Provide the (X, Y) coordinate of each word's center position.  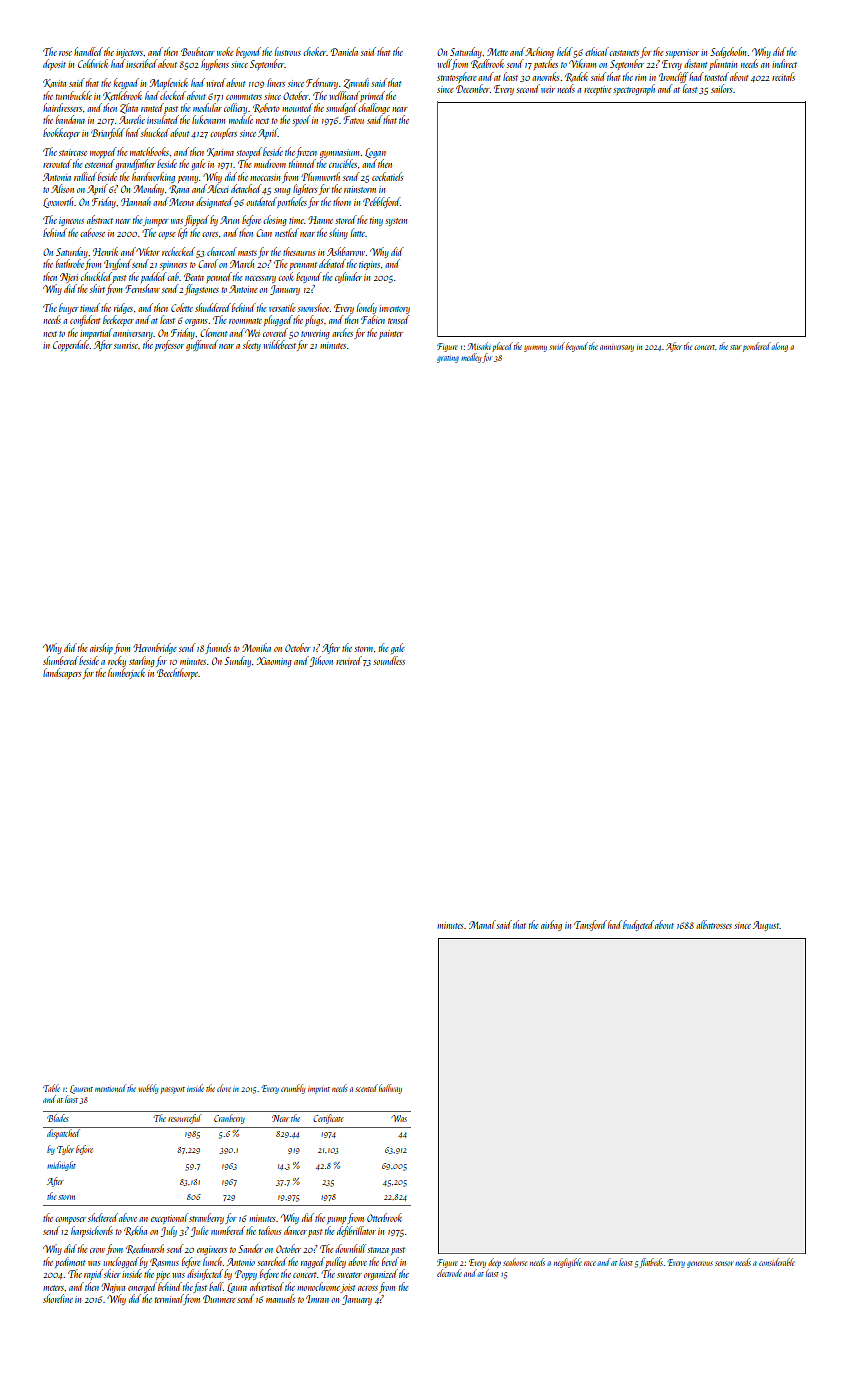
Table (51, 1088)
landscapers (62, 673)
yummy (535, 349)
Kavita (54, 83)
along (779, 347)
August (766, 926)
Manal (482, 924)
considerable (777, 1262)
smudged (341, 108)
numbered (228, 1230)
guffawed (202, 345)
